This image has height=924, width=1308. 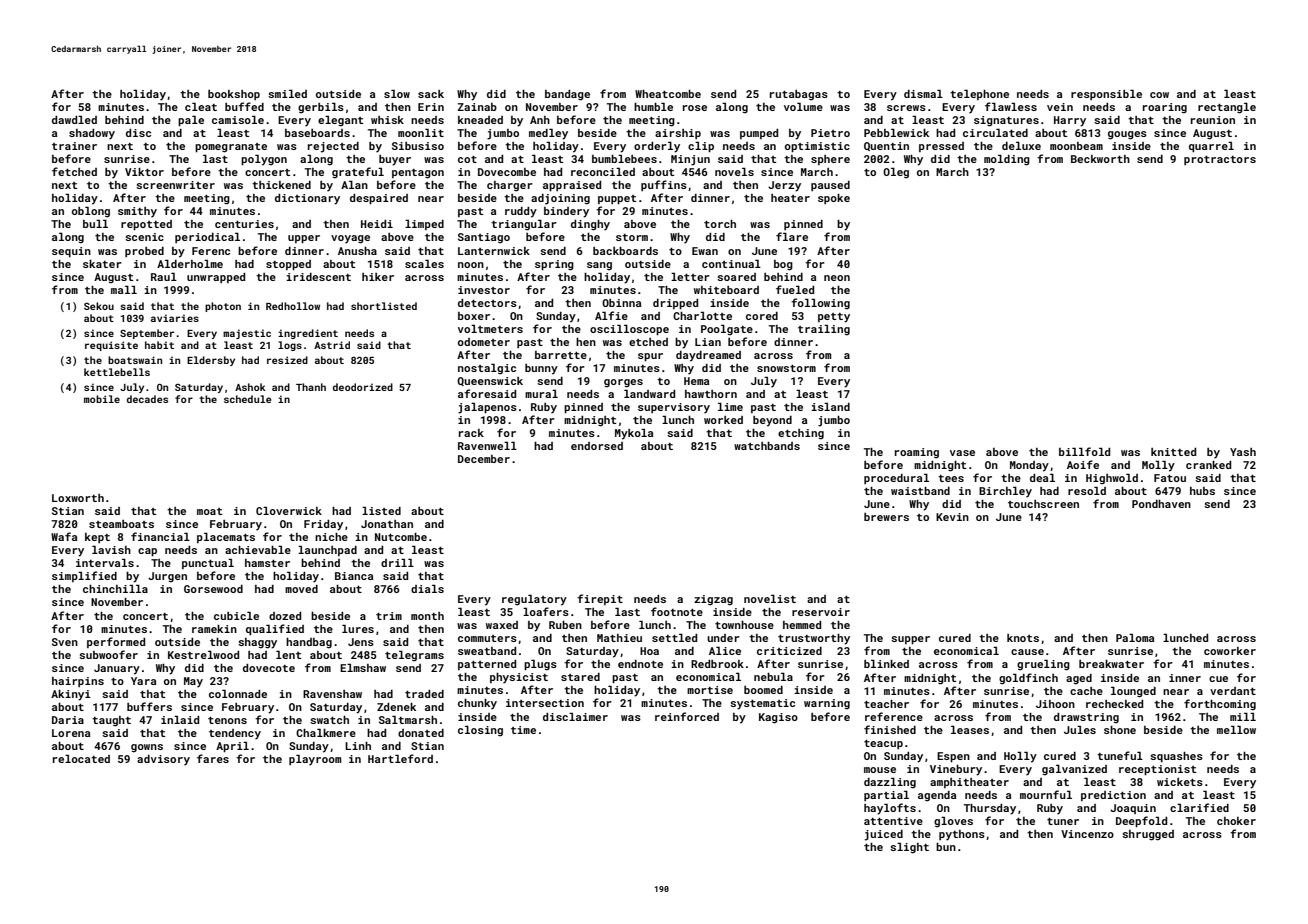 I want to click on protractors, so click(x=1220, y=160).
